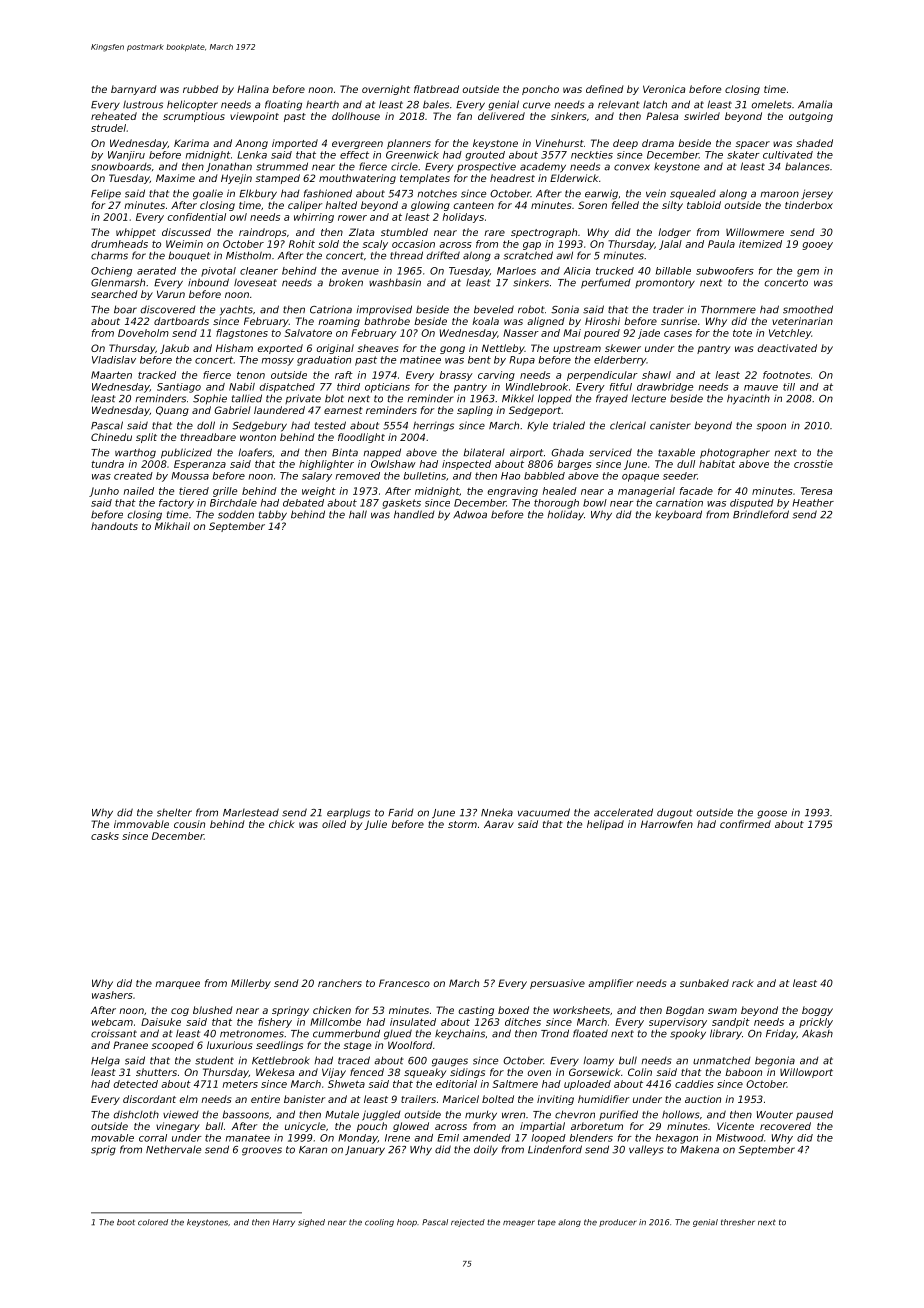 The image size is (924, 1308). What do you see at coordinates (234, 348) in the page?
I see `Hisham` at bounding box center [234, 348].
